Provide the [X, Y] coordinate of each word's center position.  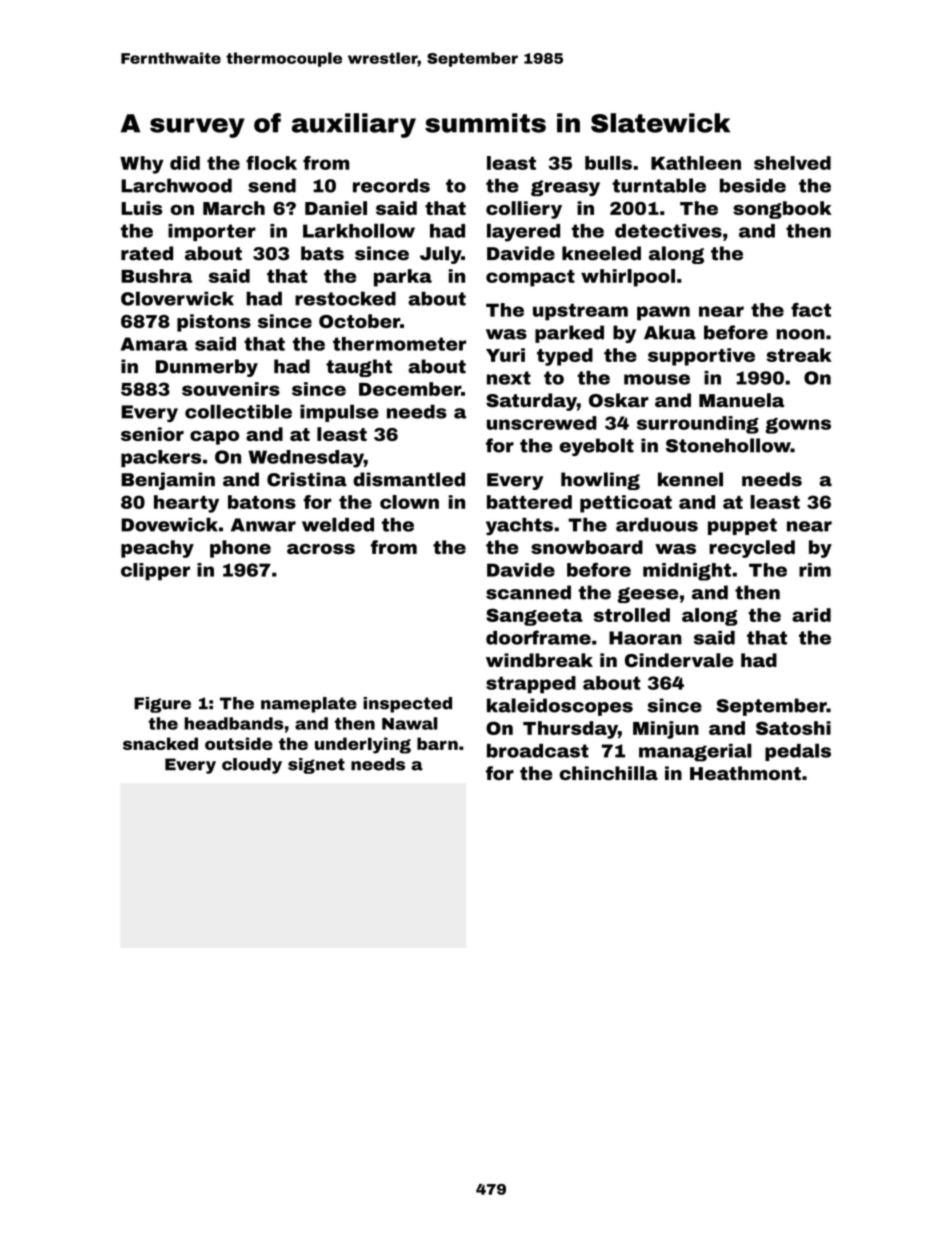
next [509, 378]
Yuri [505, 355]
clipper [155, 572]
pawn [663, 313]
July [440, 255]
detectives [668, 231]
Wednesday [306, 459]
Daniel [336, 208]
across [321, 549]
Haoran [645, 638]
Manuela [741, 400]
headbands [233, 723]
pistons [214, 323]
